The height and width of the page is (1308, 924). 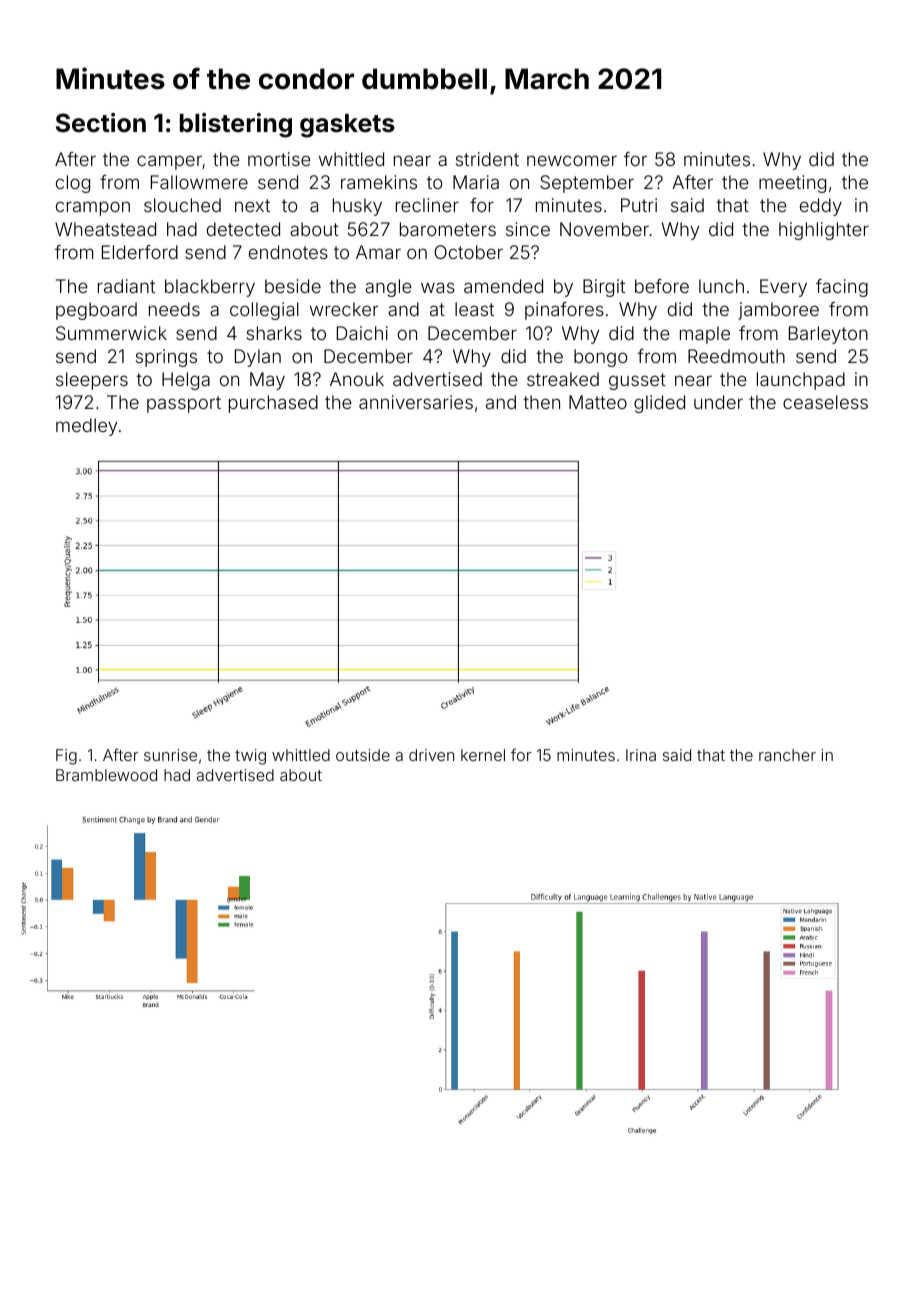 What do you see at coordinates (106, 775) in the page?
I see `Bramblewood` at bounding box center [106, 775].
